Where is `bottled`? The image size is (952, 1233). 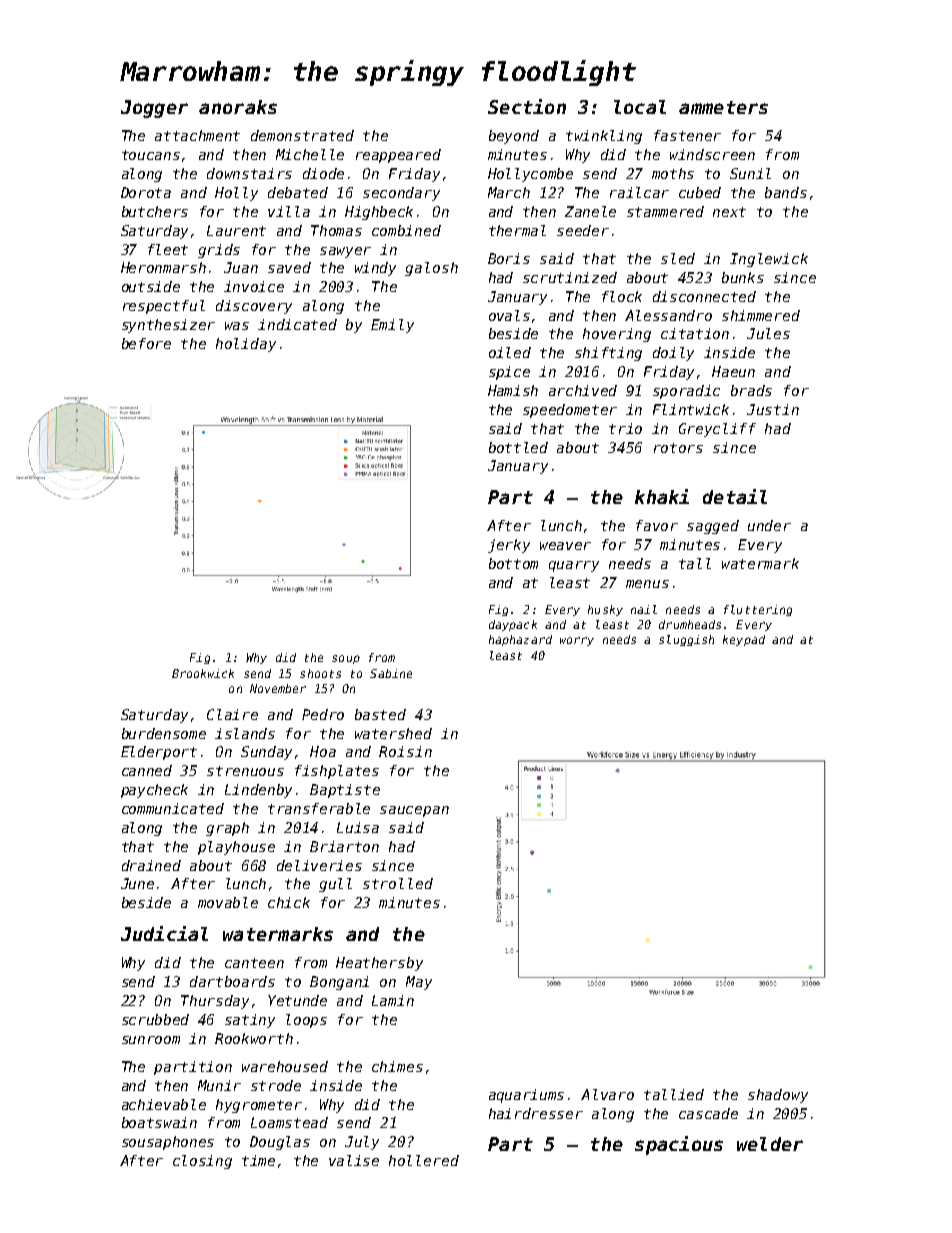
bottled is located at coordinates (518, 447).
